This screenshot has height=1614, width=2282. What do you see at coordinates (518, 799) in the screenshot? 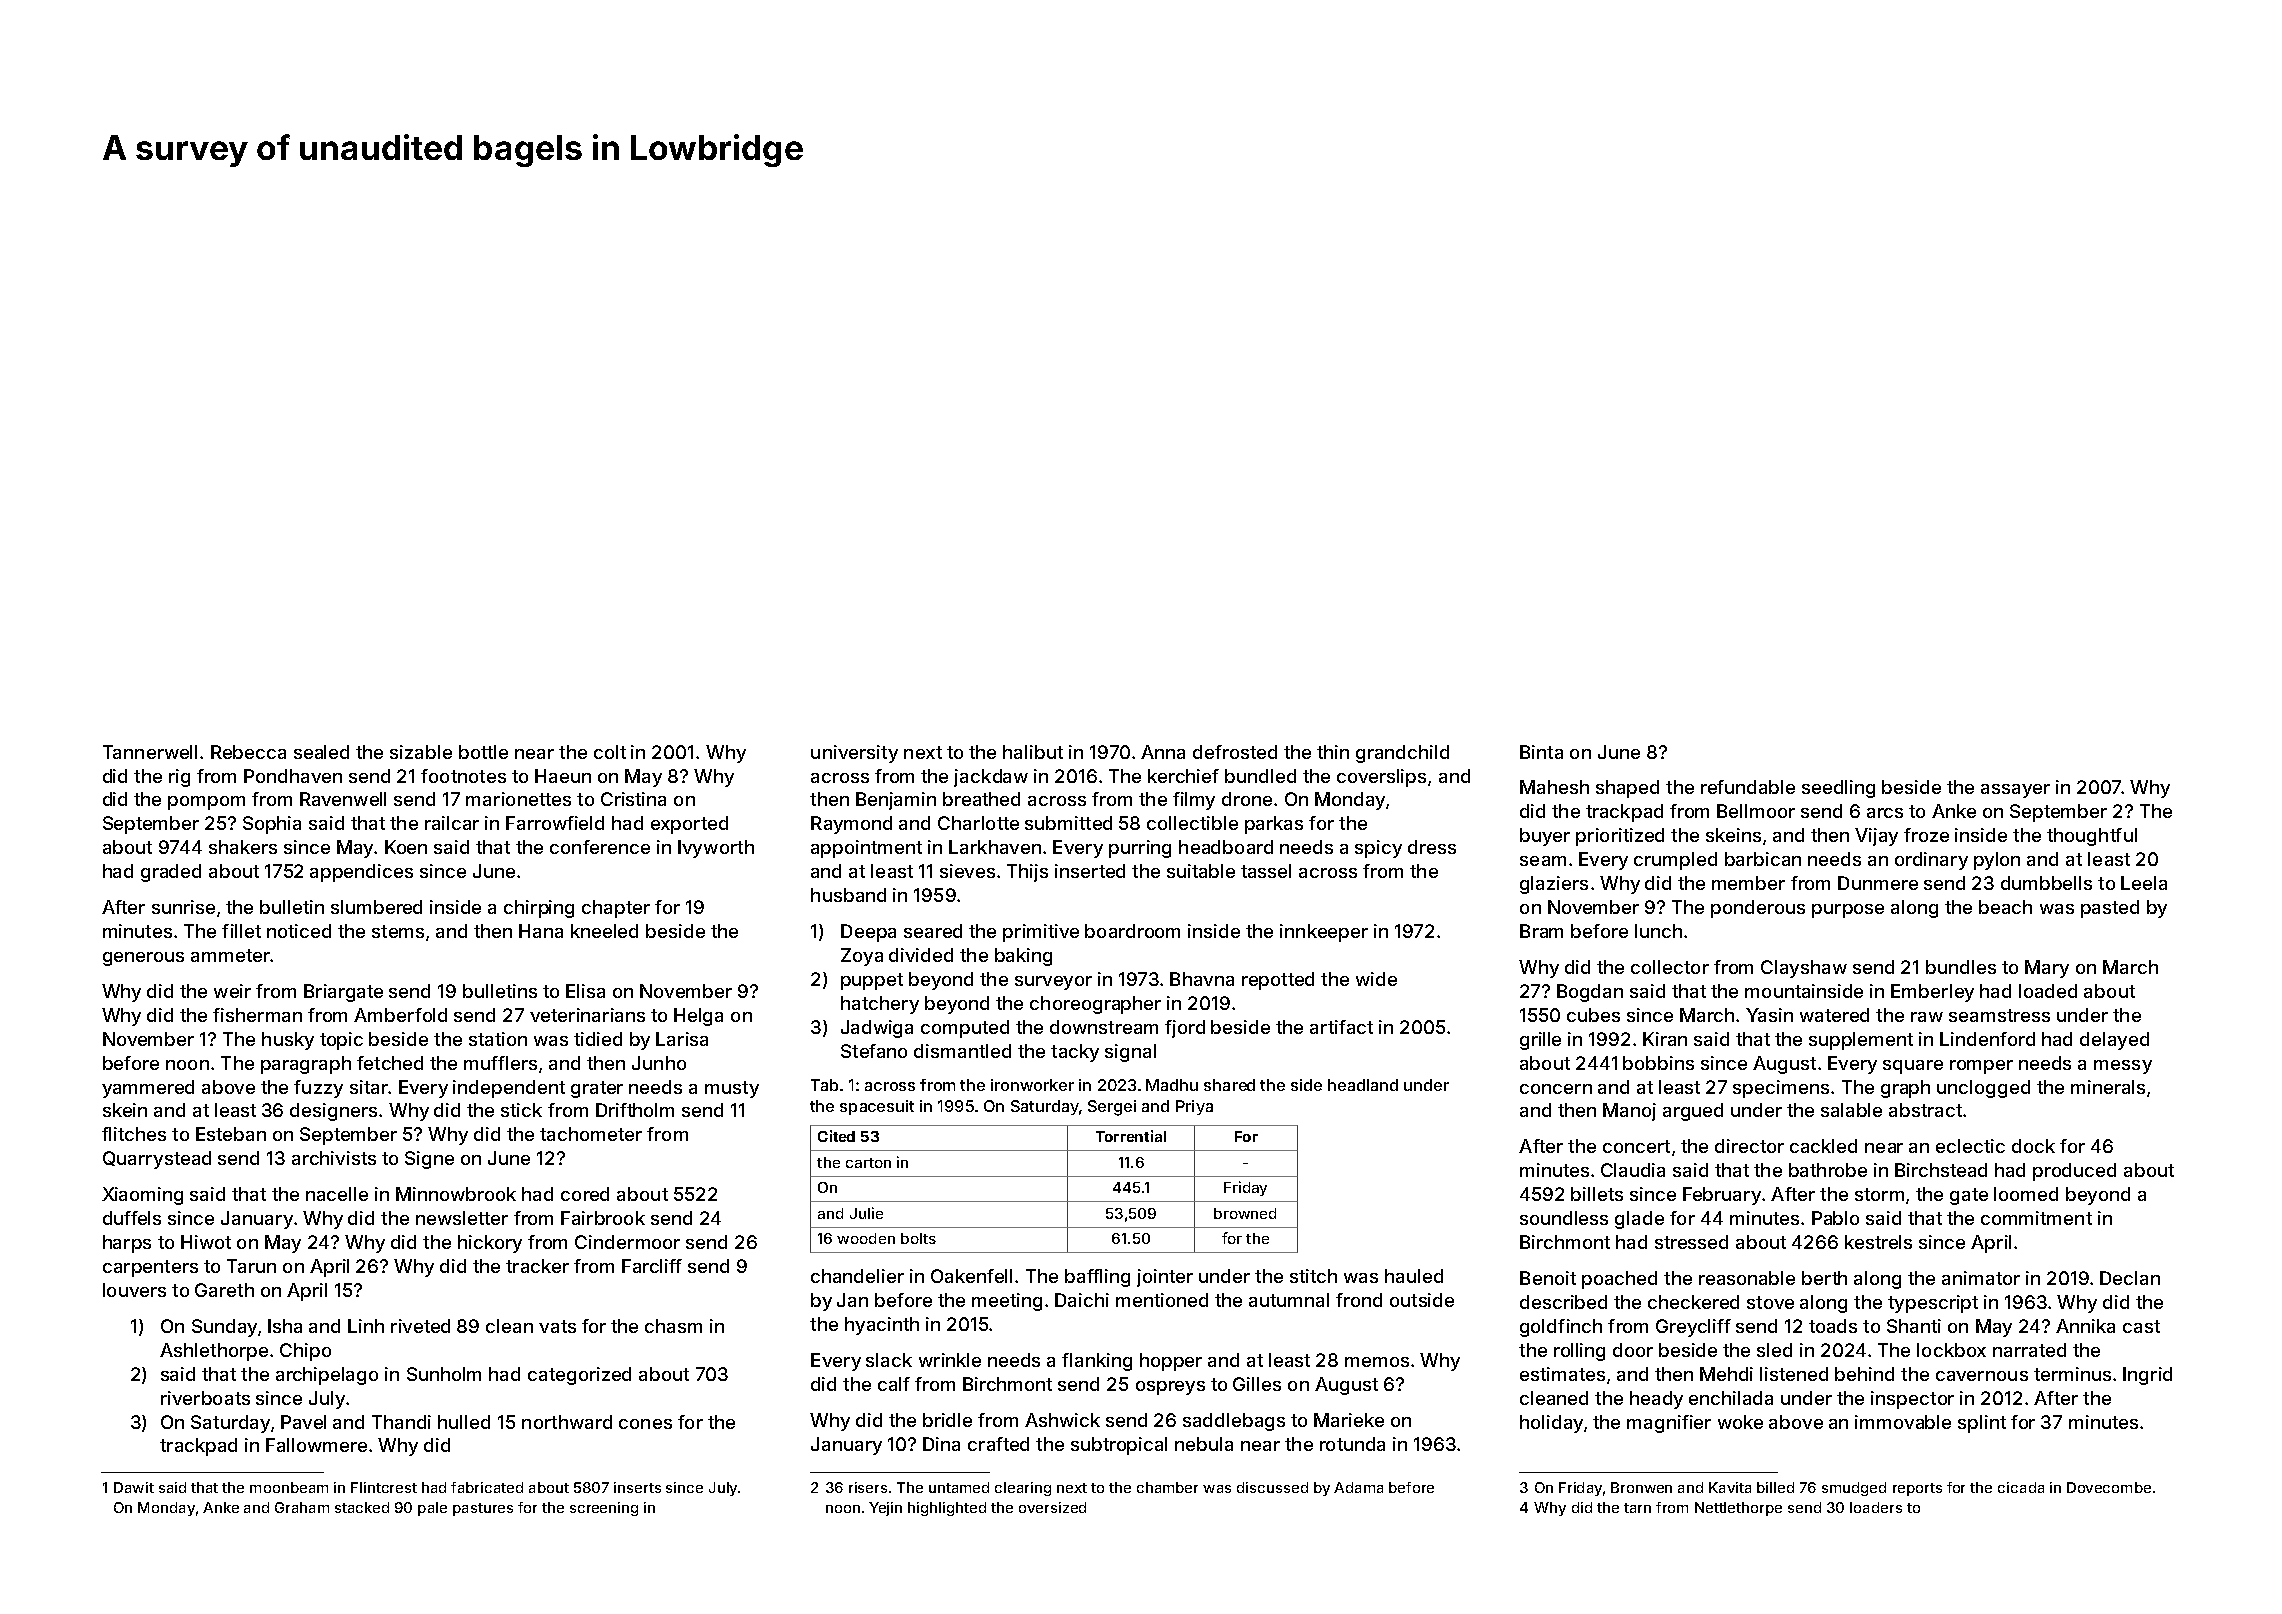
I see `marionettes` at bounding box center [518, 799].
